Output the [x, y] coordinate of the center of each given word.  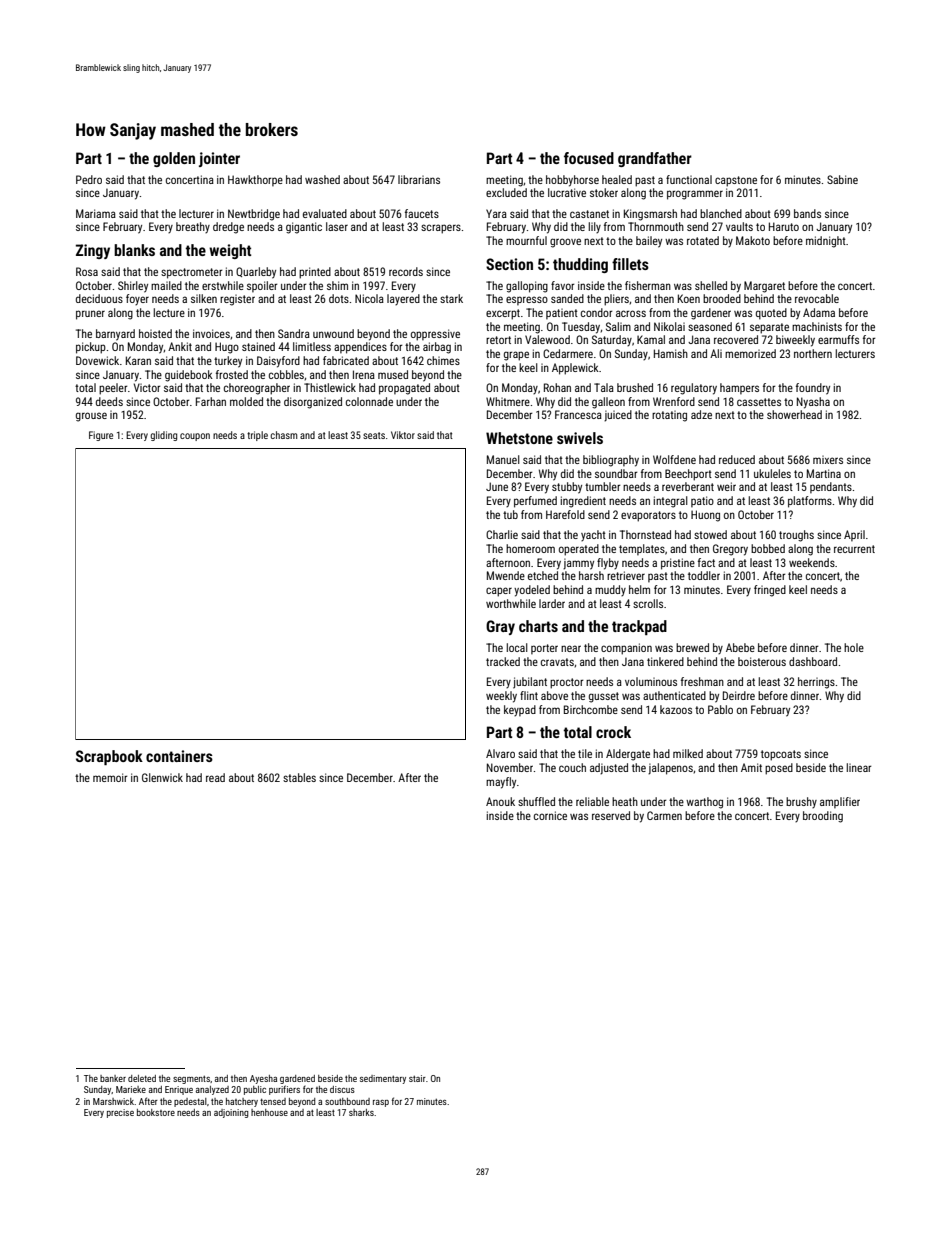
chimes [443, 360]
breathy [193, 227]
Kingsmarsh [650, 215]
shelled [711, 285]
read [215, 777]
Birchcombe [591, 709]
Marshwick [113, 1101]
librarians [419, 179]
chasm [283, 435]
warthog [704, 803]
